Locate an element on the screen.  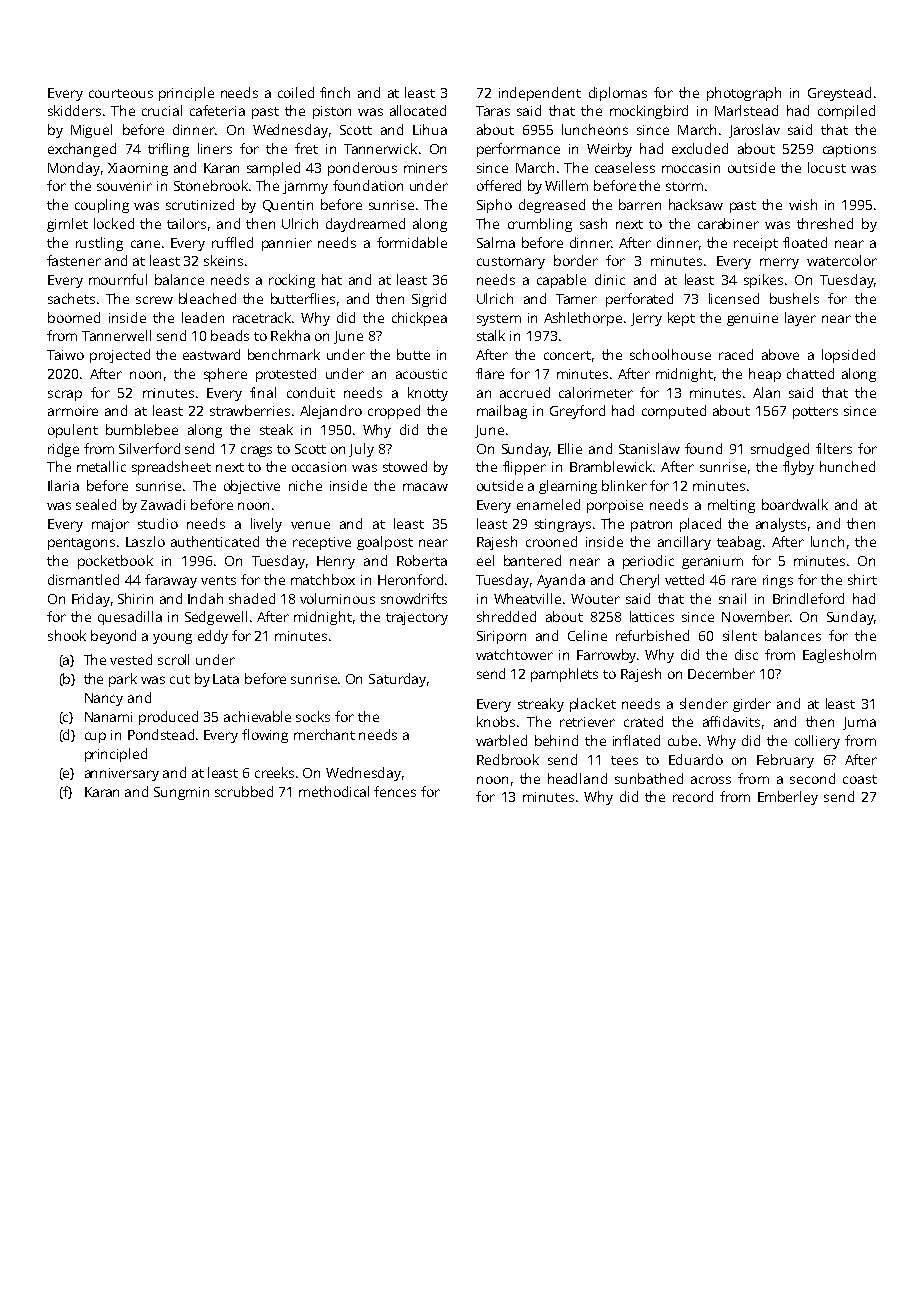
independent is located at coordinates (540, 94).
